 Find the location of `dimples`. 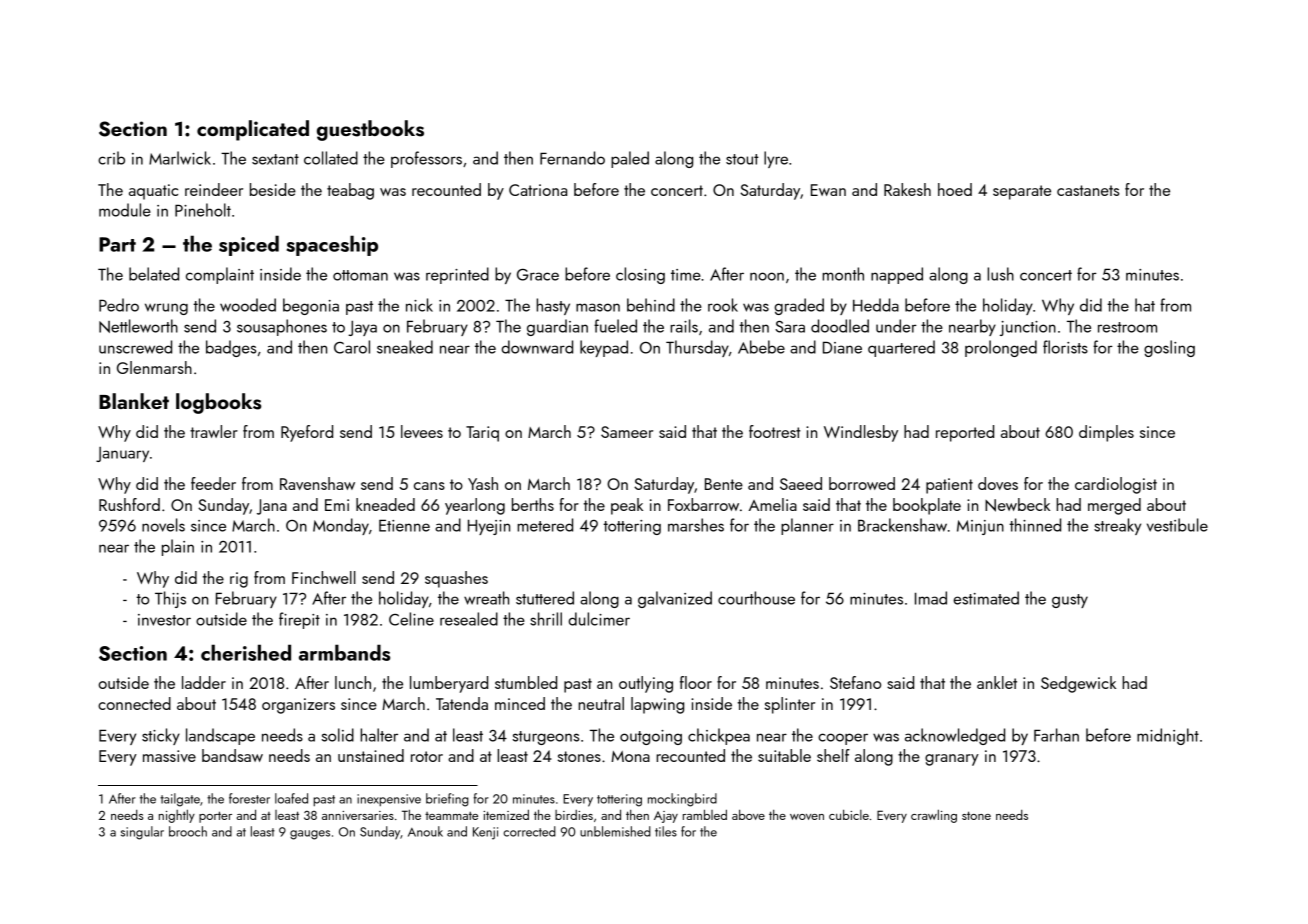

dimples is located at coordinates (1106, 433).
